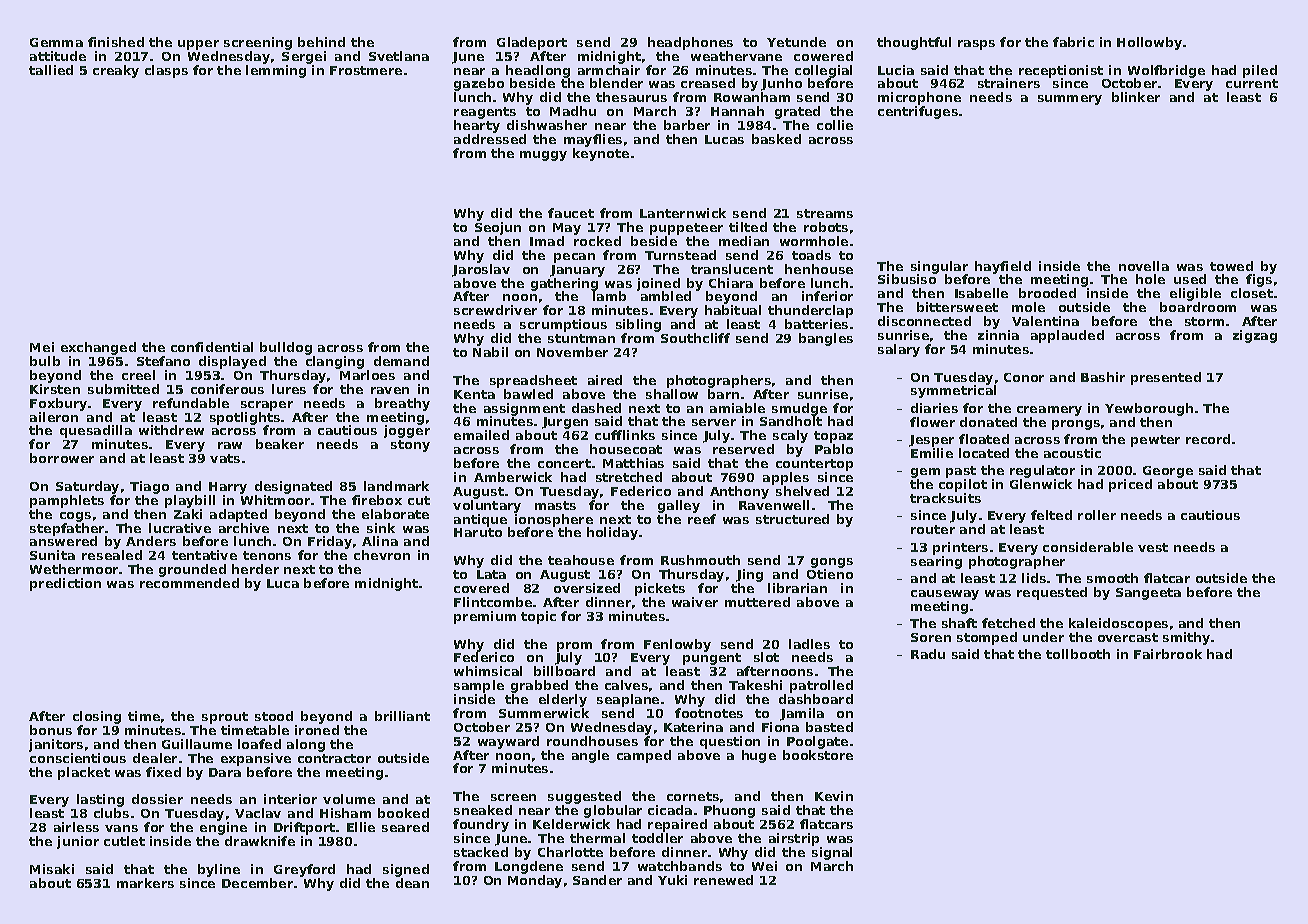 Image resolution: width=1308 pixels, height=924 pixels. Describe the element at coordinates (189, 583) in the document. I see `recommended` at that location.
